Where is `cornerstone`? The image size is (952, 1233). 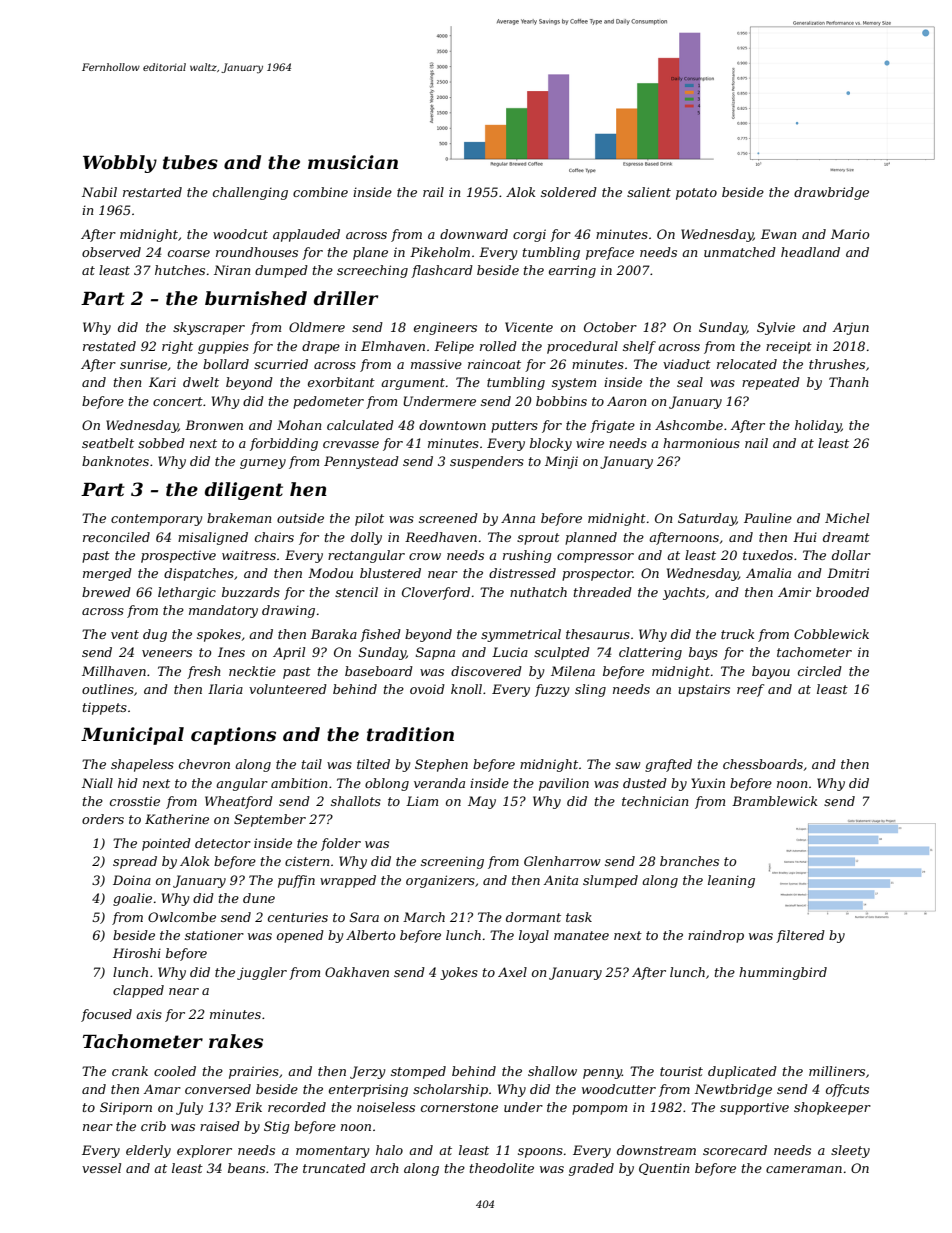
cornerstone is located at coordinates (459, 1107).
